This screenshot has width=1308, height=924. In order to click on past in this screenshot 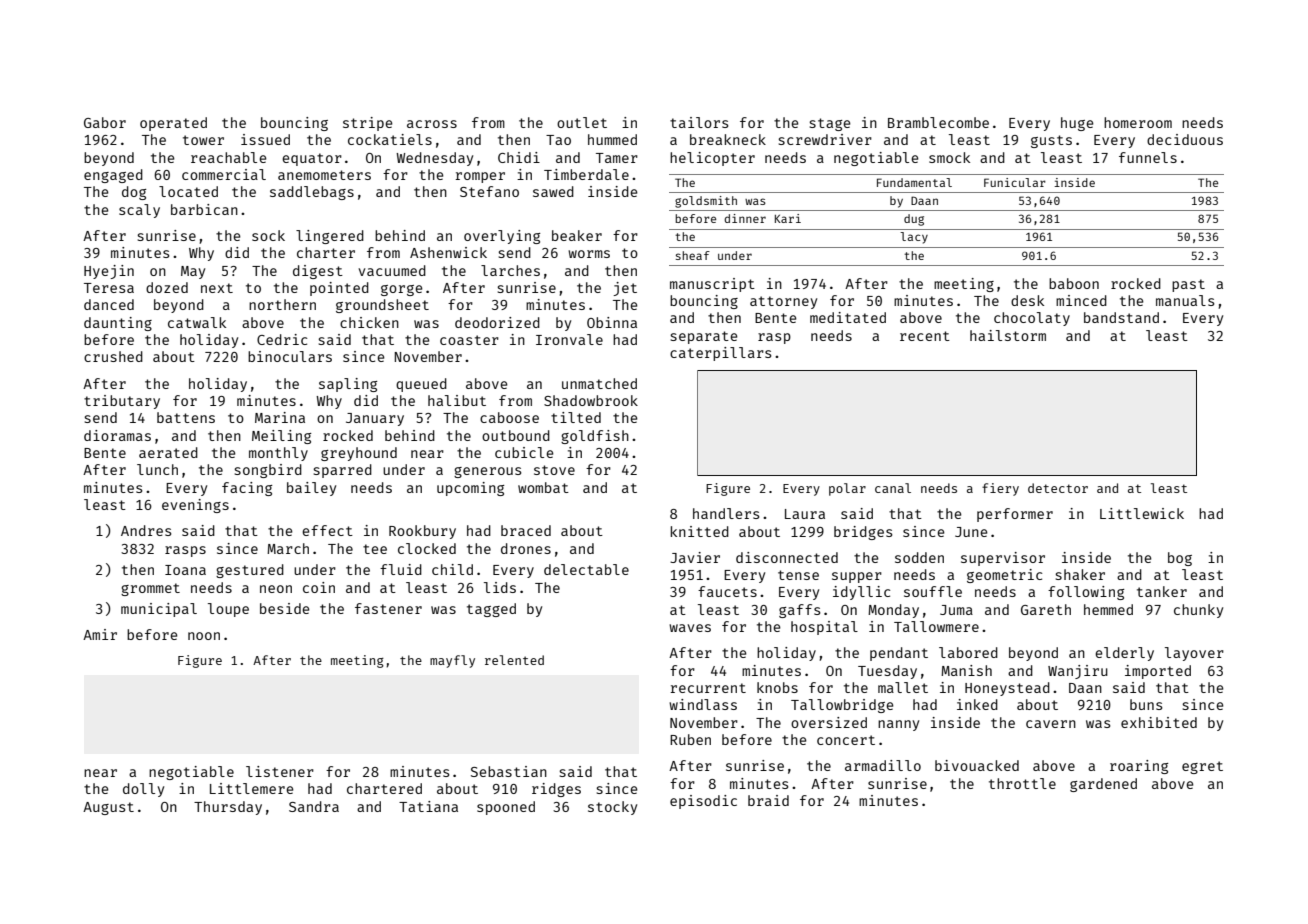, I will do `click(1188, 285)`.
